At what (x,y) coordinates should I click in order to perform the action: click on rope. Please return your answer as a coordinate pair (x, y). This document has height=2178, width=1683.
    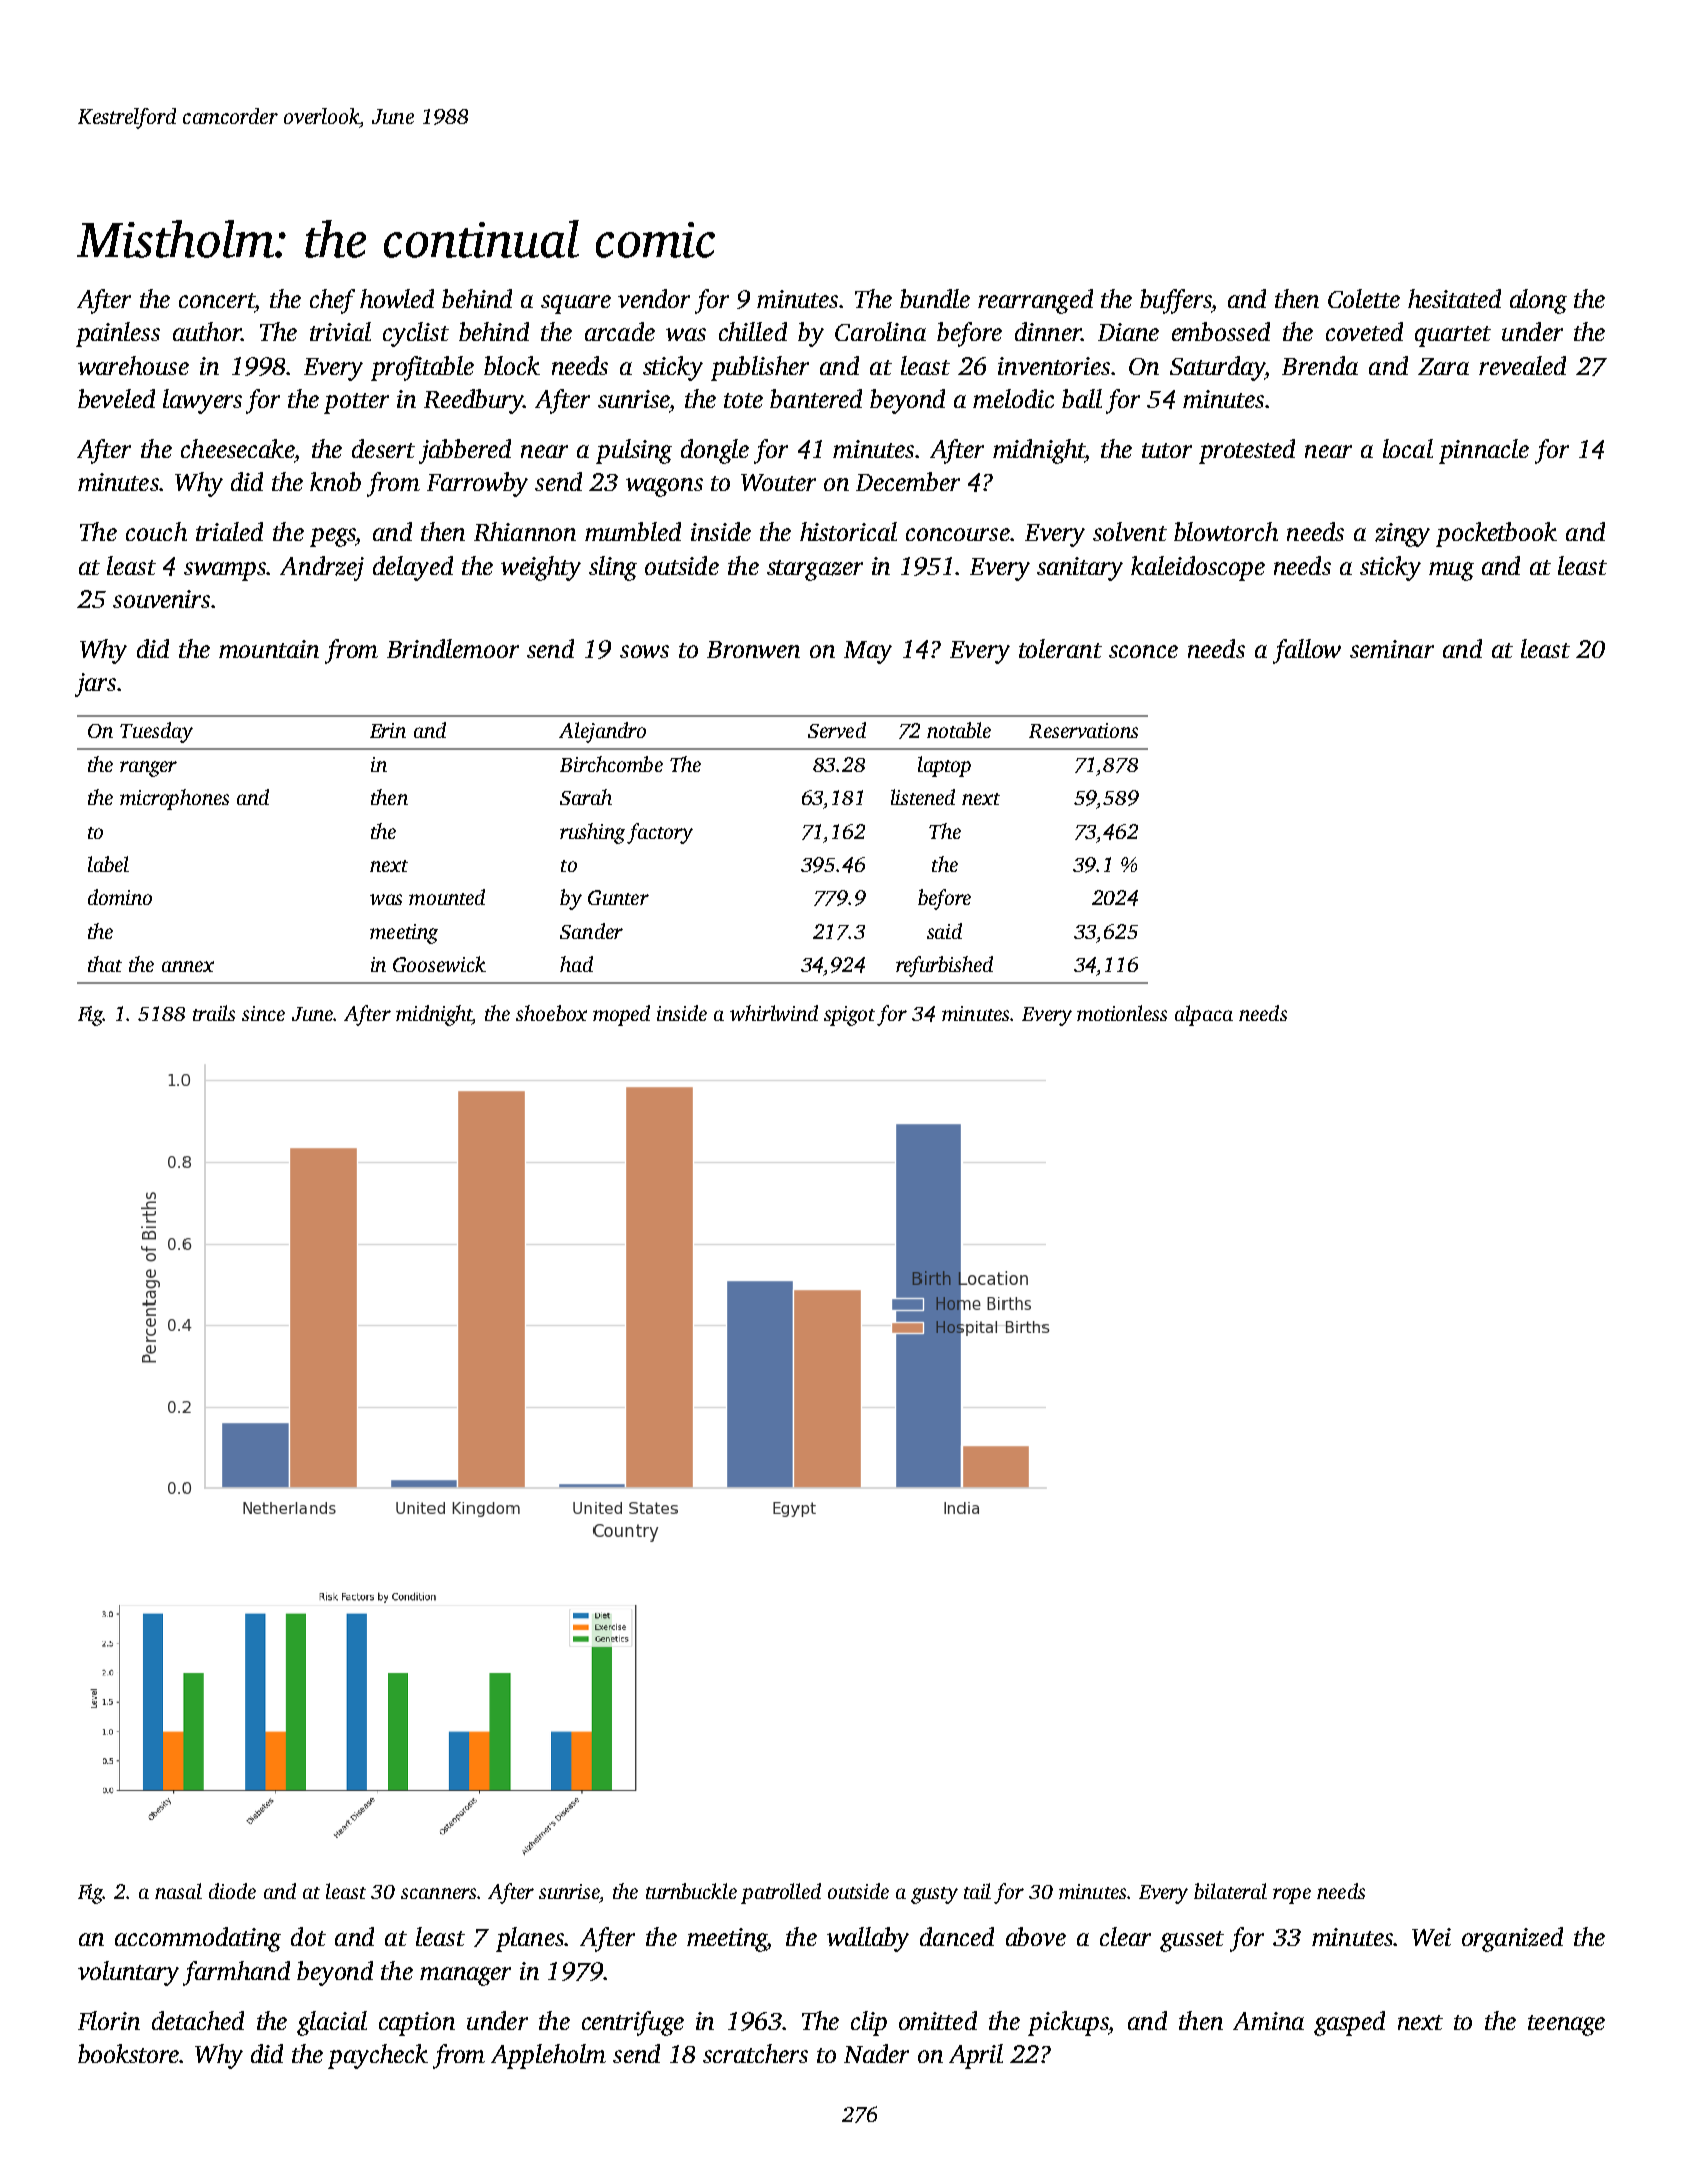
    Looking at the image, I should click on (1292, 1896).
